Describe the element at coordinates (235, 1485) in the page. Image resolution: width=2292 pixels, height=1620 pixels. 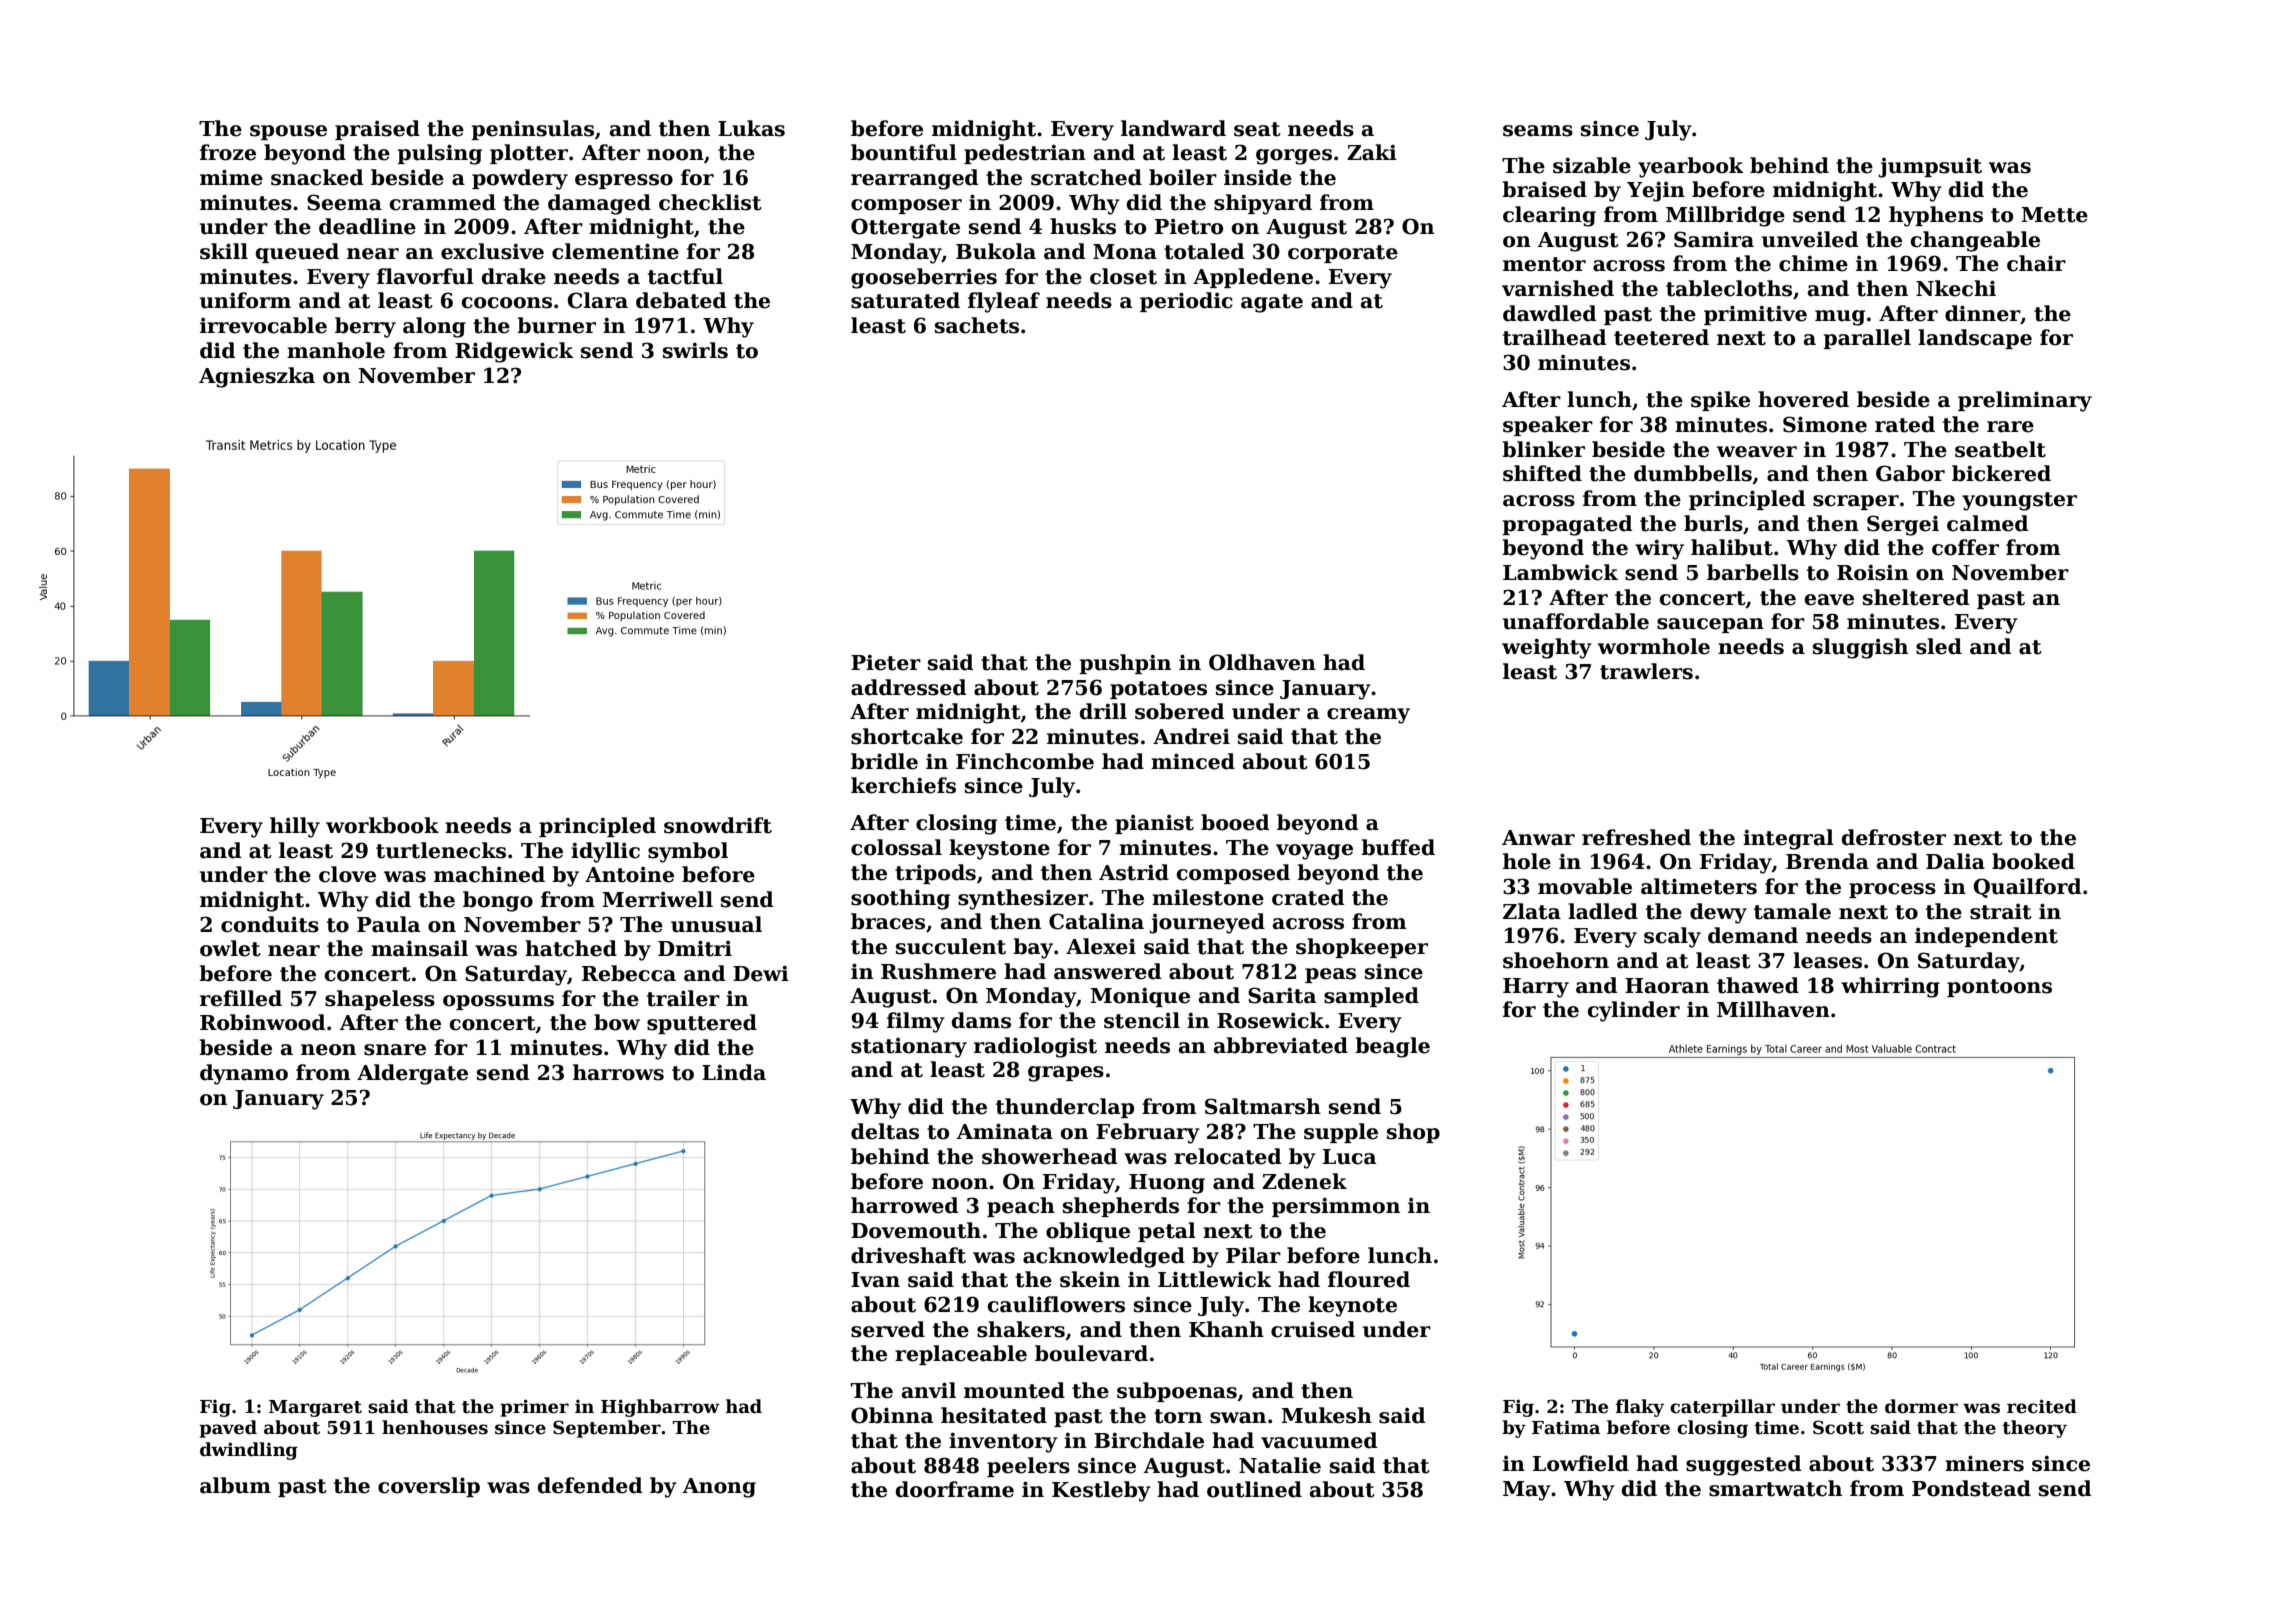
I see `album` at that location.
